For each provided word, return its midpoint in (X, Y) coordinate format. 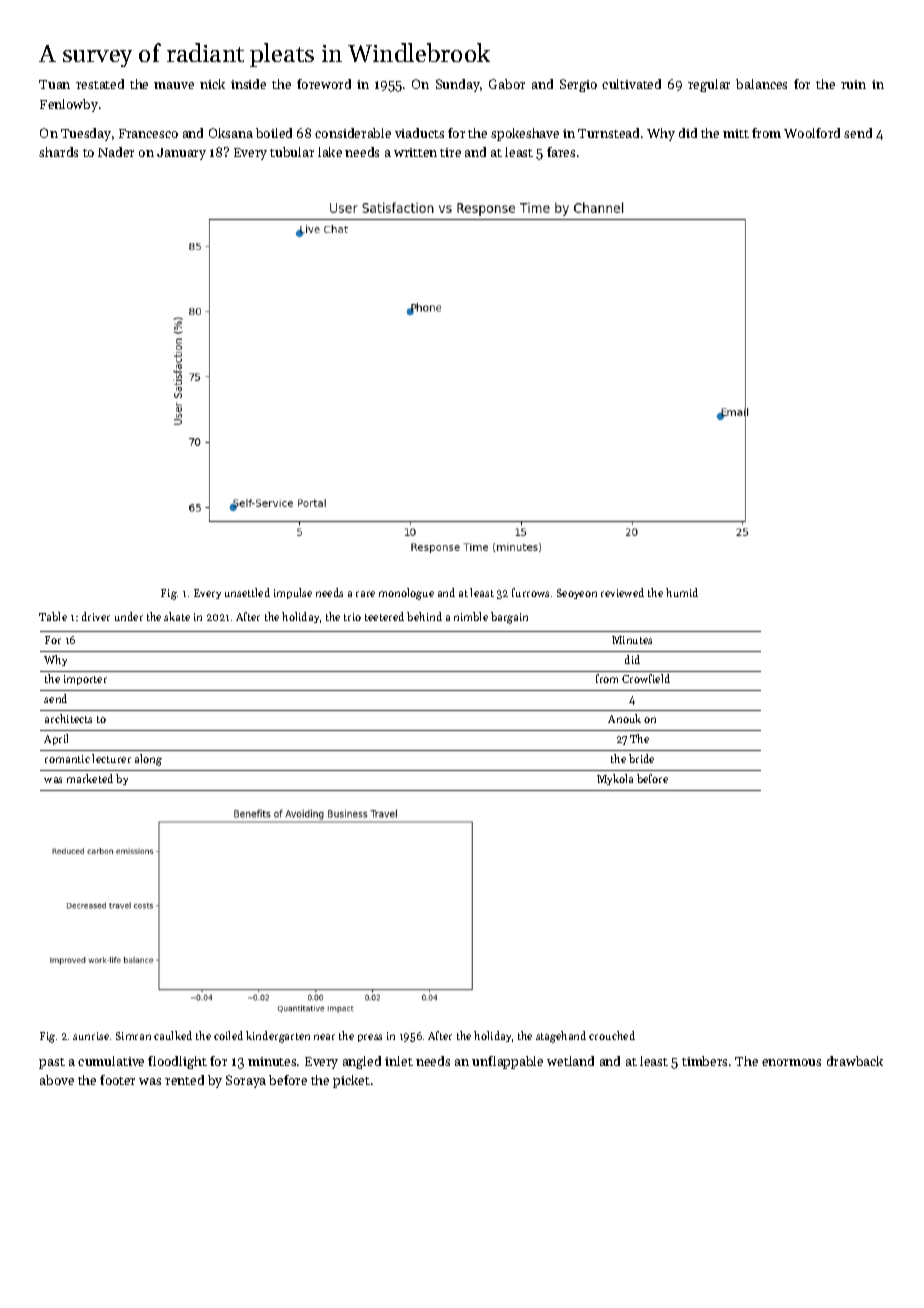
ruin (853, 84)
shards (58, 152)
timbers (704, 1061)
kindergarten (278, 1037)
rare (365, 594)
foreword (324, 84)
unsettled (247, 592)
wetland (570, 1061)
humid (682, 592)
